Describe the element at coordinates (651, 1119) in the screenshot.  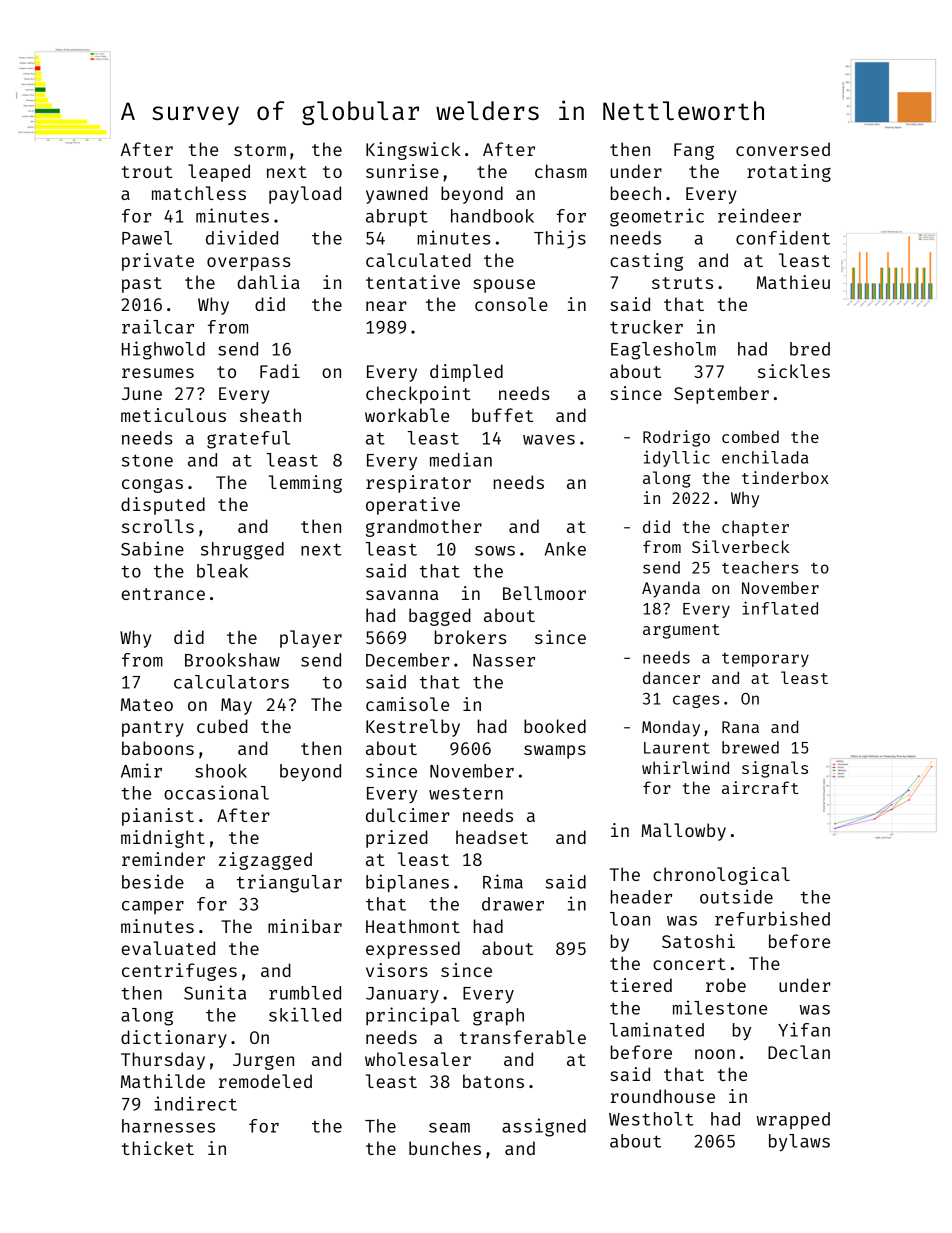
I see `Westholt` at that location.
